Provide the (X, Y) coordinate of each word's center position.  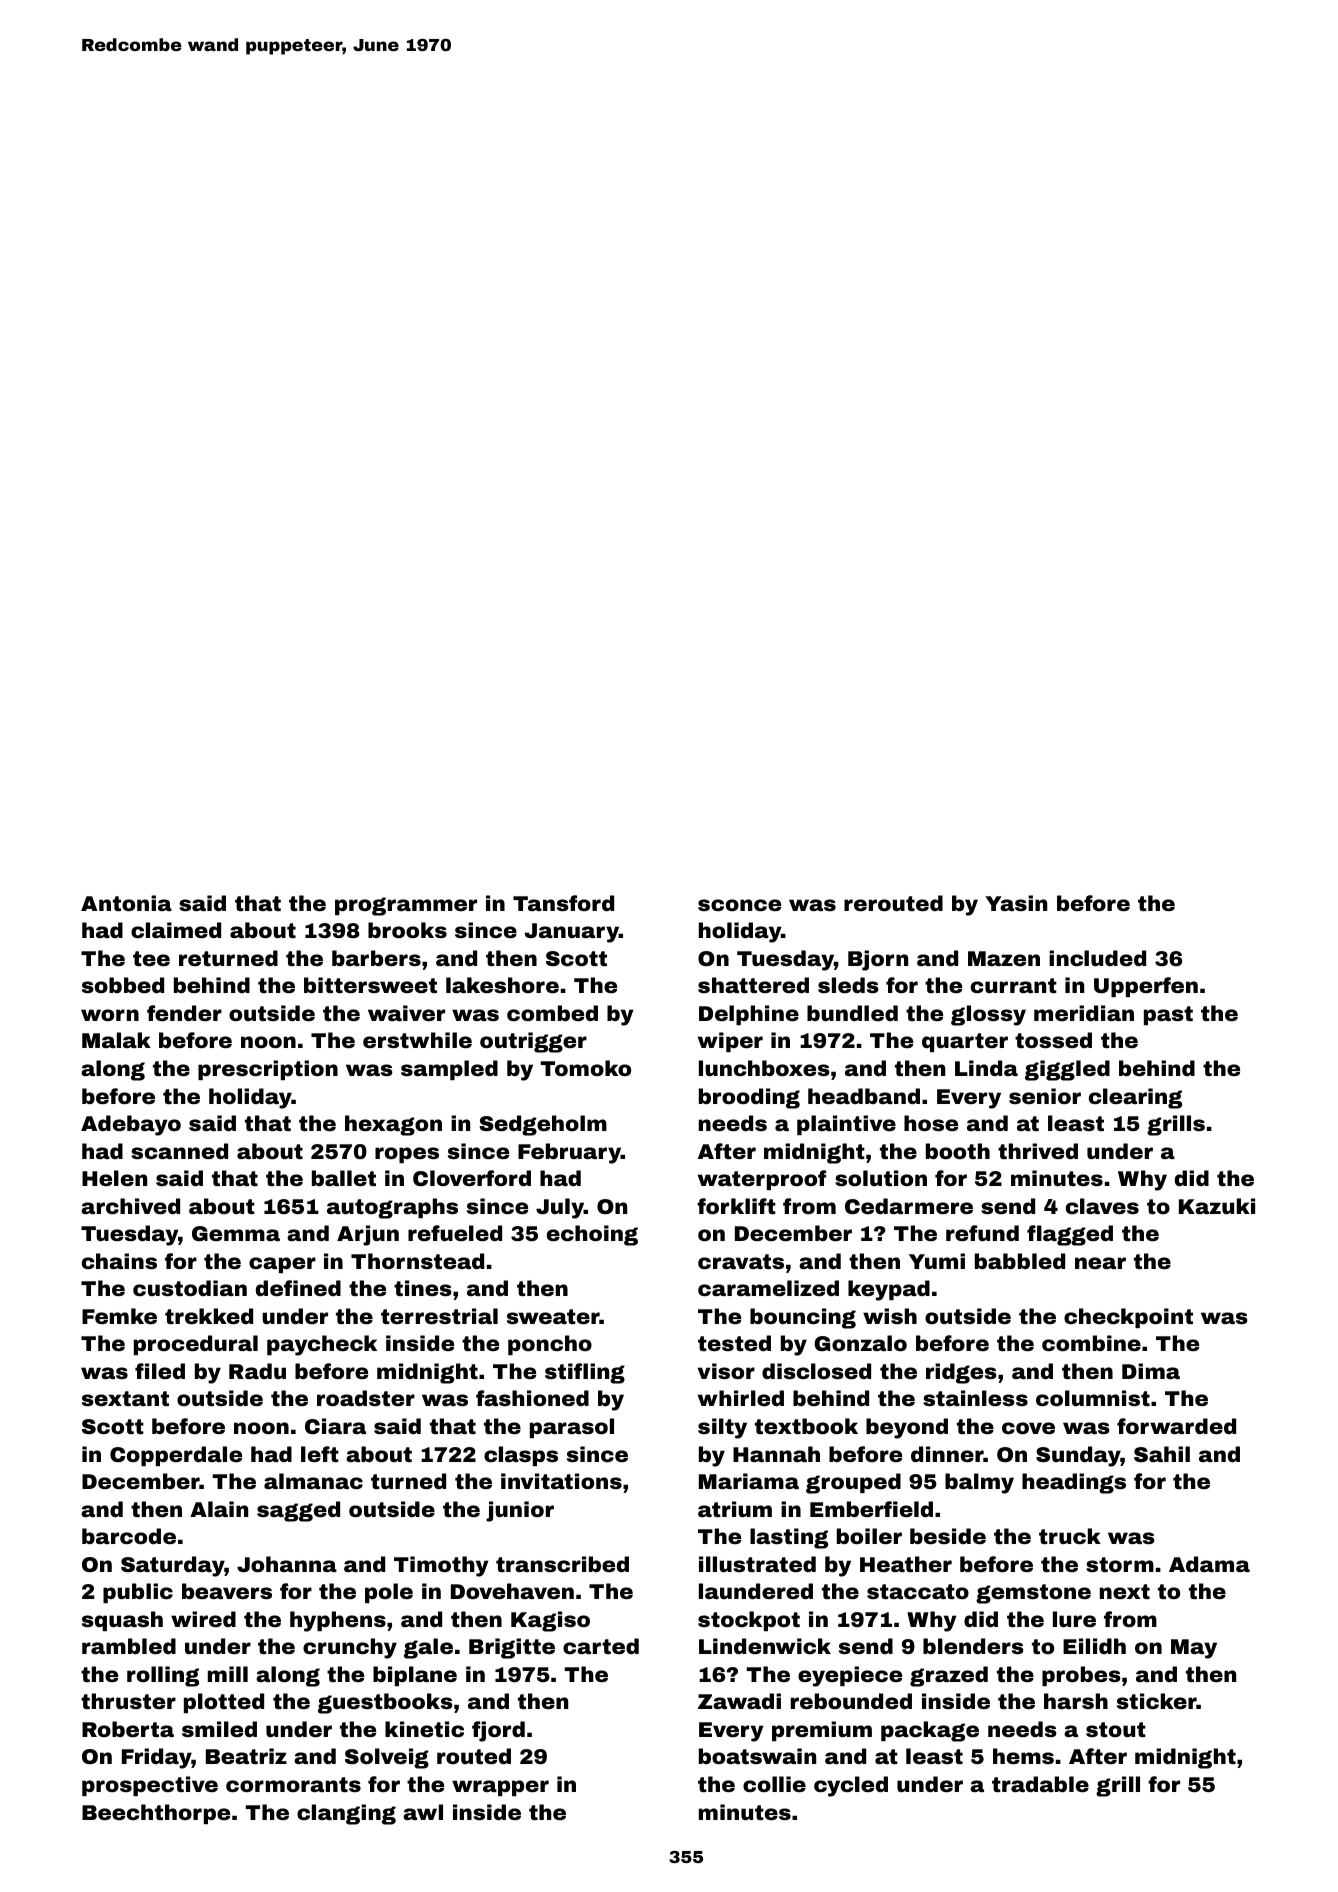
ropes (407, 1155)
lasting (789, 1538)
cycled (851, 1786)
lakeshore (502, 985)
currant (1014, 985)
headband (864, 1096)
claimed (176, 930)
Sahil (1162, 1454)
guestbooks (385, 1703)
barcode (129, 1536)
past (1168, 1015)
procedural (196, 1345)
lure (1074, 1619)
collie (774, 1784)
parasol (572, 1428)
